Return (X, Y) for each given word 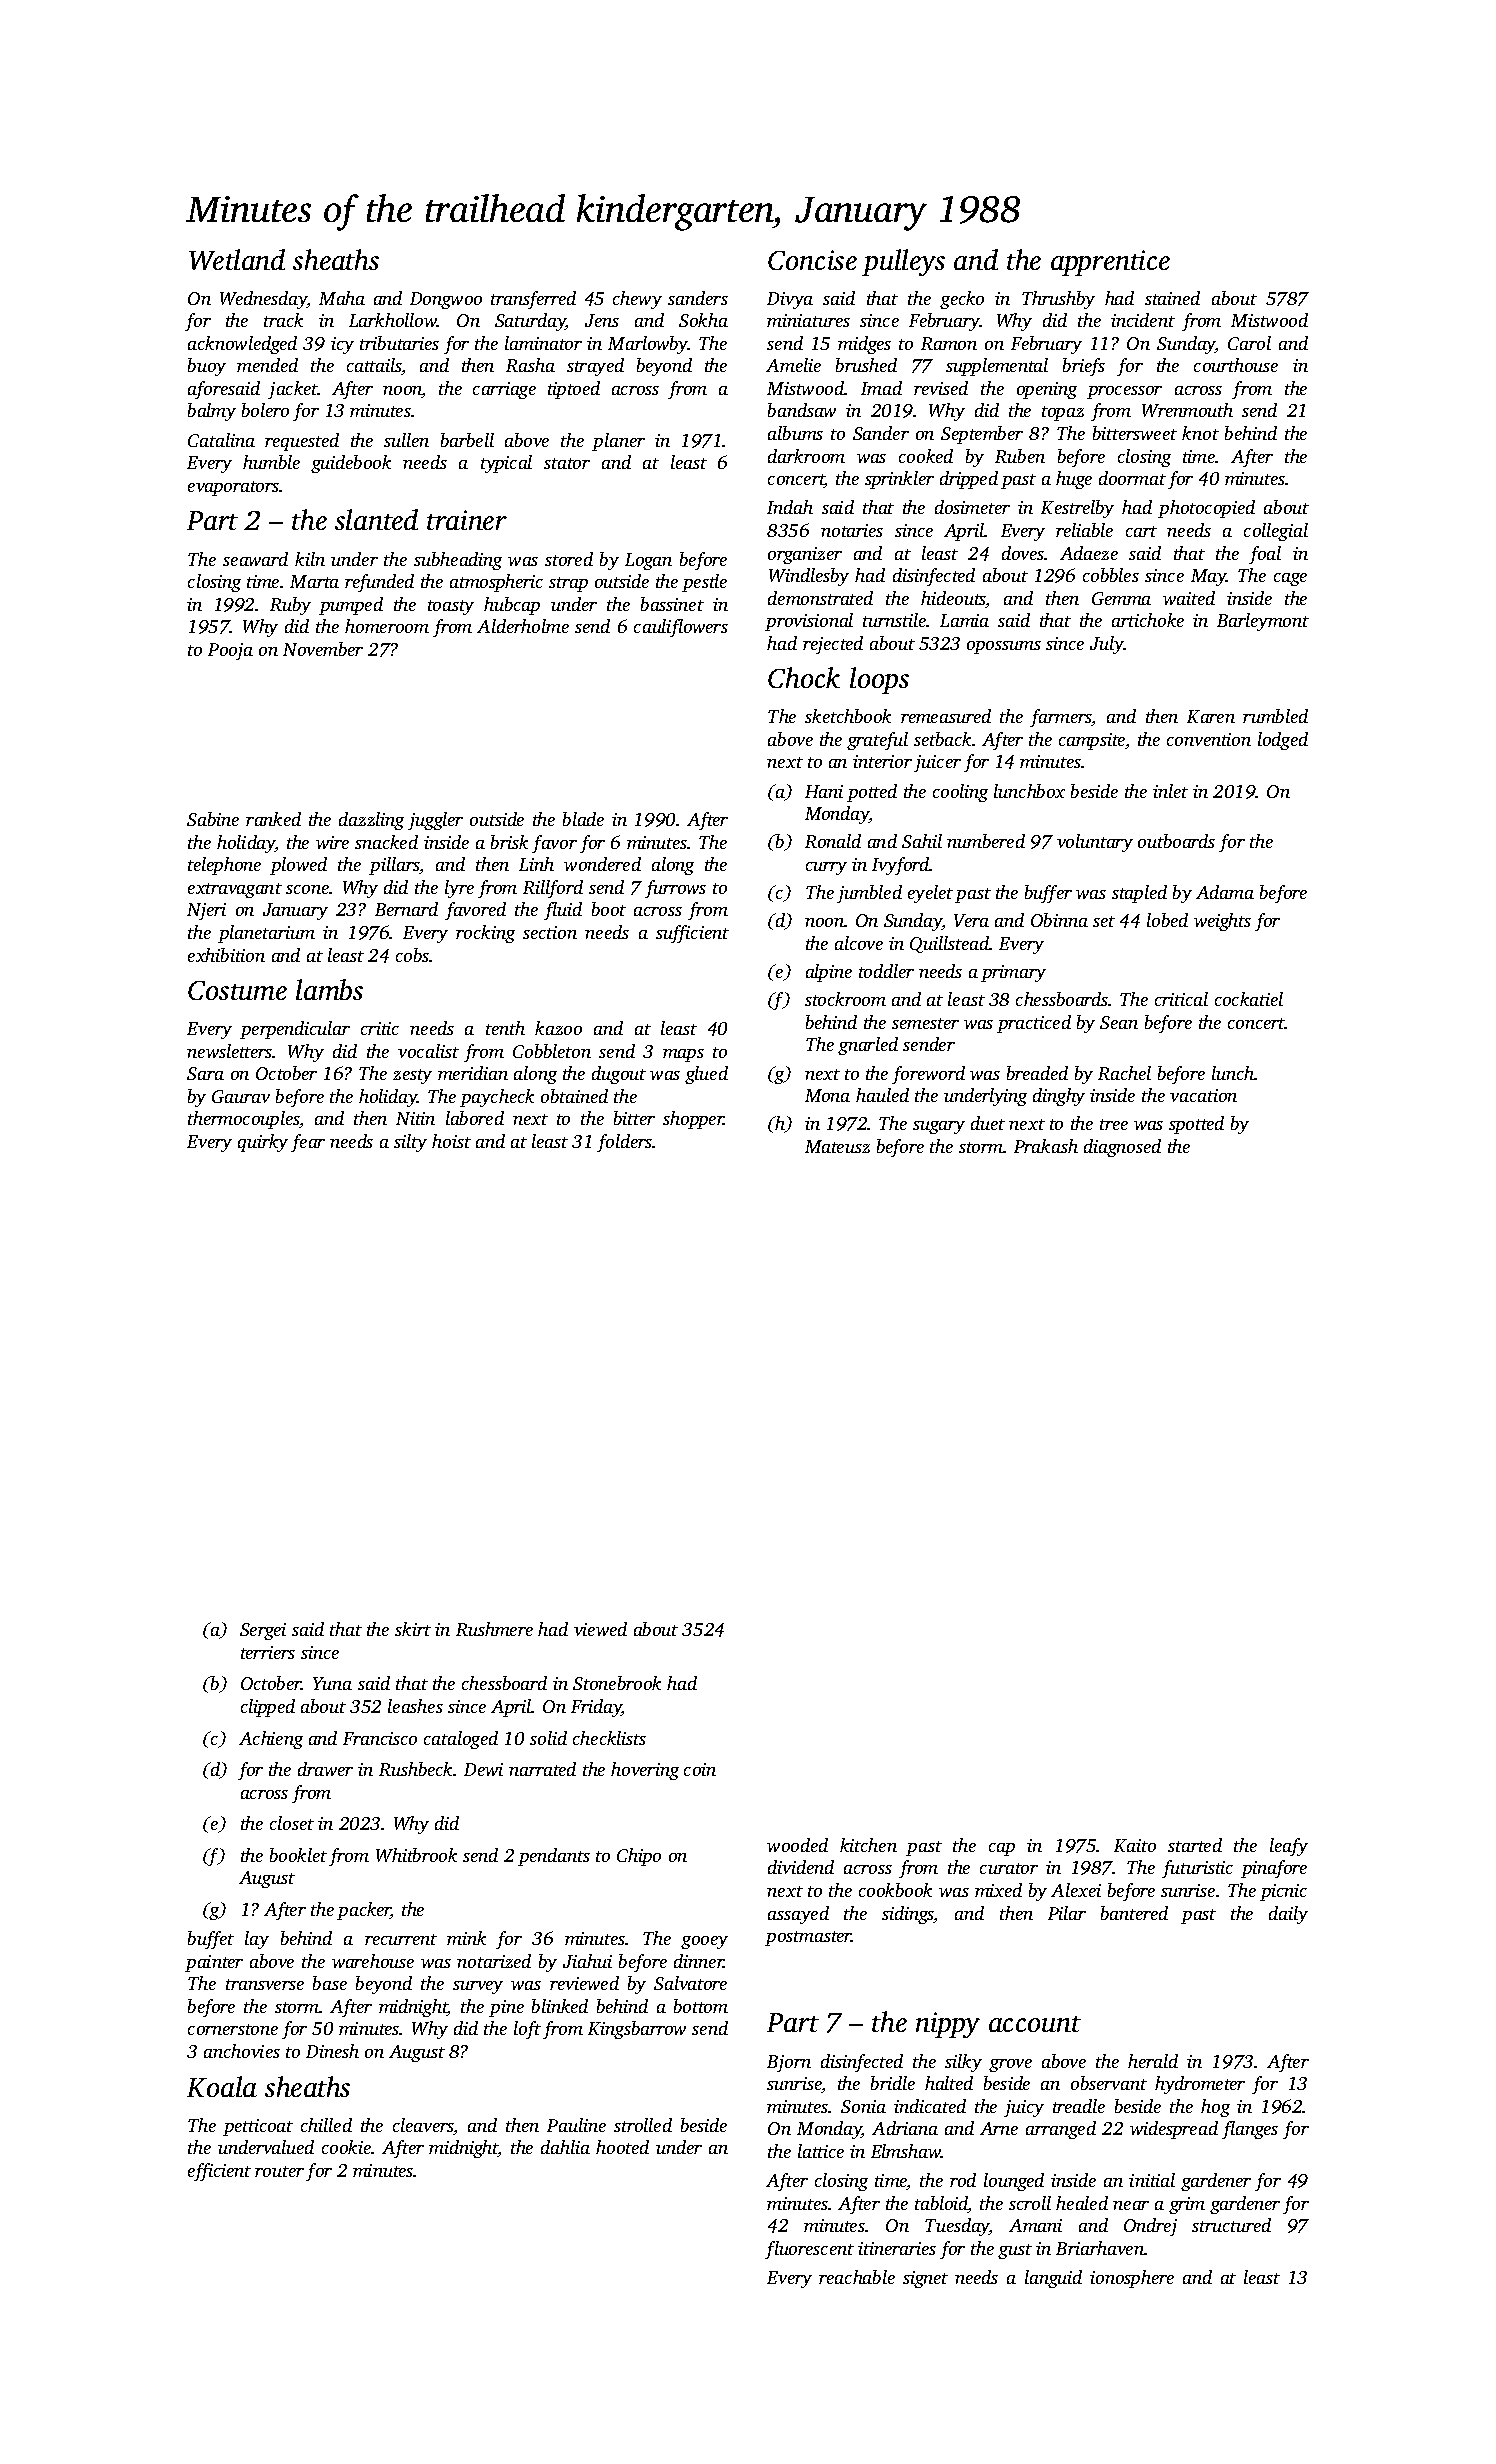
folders (624, 1143)
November (323, 649)
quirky (263, 1143)
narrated (542, 1769)
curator (1009, 1868)
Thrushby (1058, 300)
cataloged (461, 1740)
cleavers (423, 2126)
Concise (812, 260)
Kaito (1135, 1845)
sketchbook (848, 716)
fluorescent (809, 2250)
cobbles (1111, 575)
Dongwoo (446, 300)
